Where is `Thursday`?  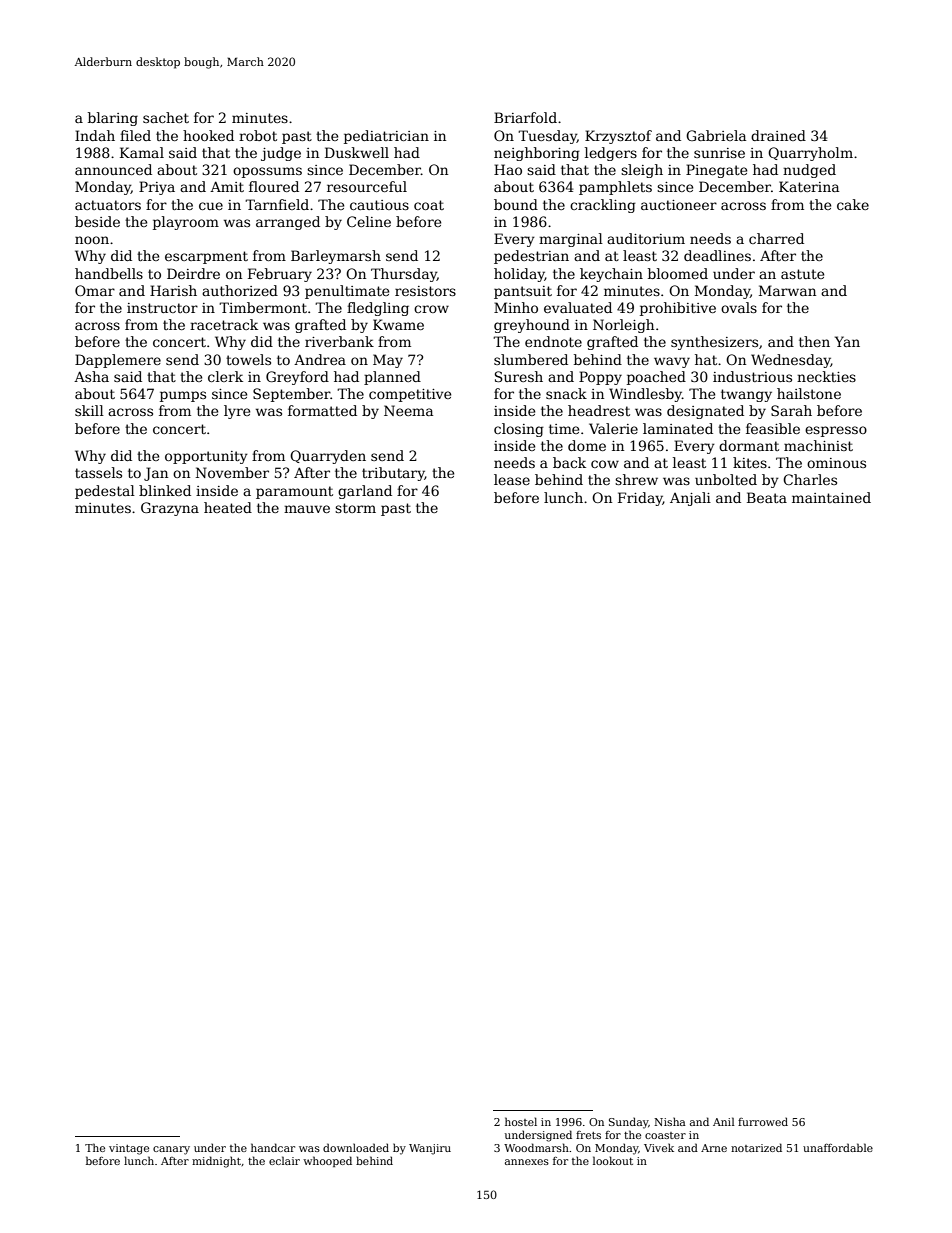
Thursday is located at coordinates (404, 275).
